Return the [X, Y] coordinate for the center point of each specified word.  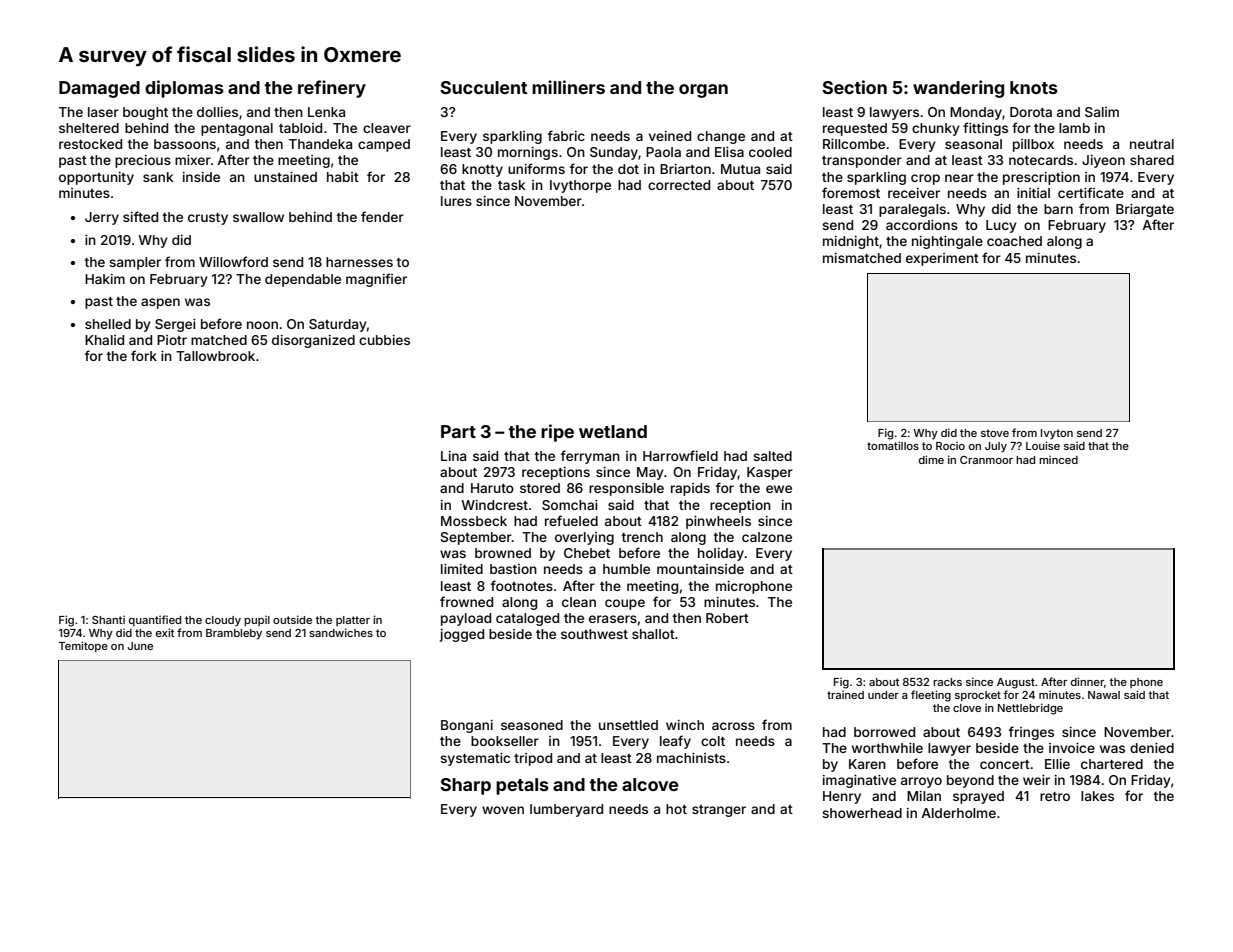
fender [382, 216]
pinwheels [718, 522]
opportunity [96, 178]
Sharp [465, 786]
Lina [453, 456]
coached [1014, 241]
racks [947, 682]
